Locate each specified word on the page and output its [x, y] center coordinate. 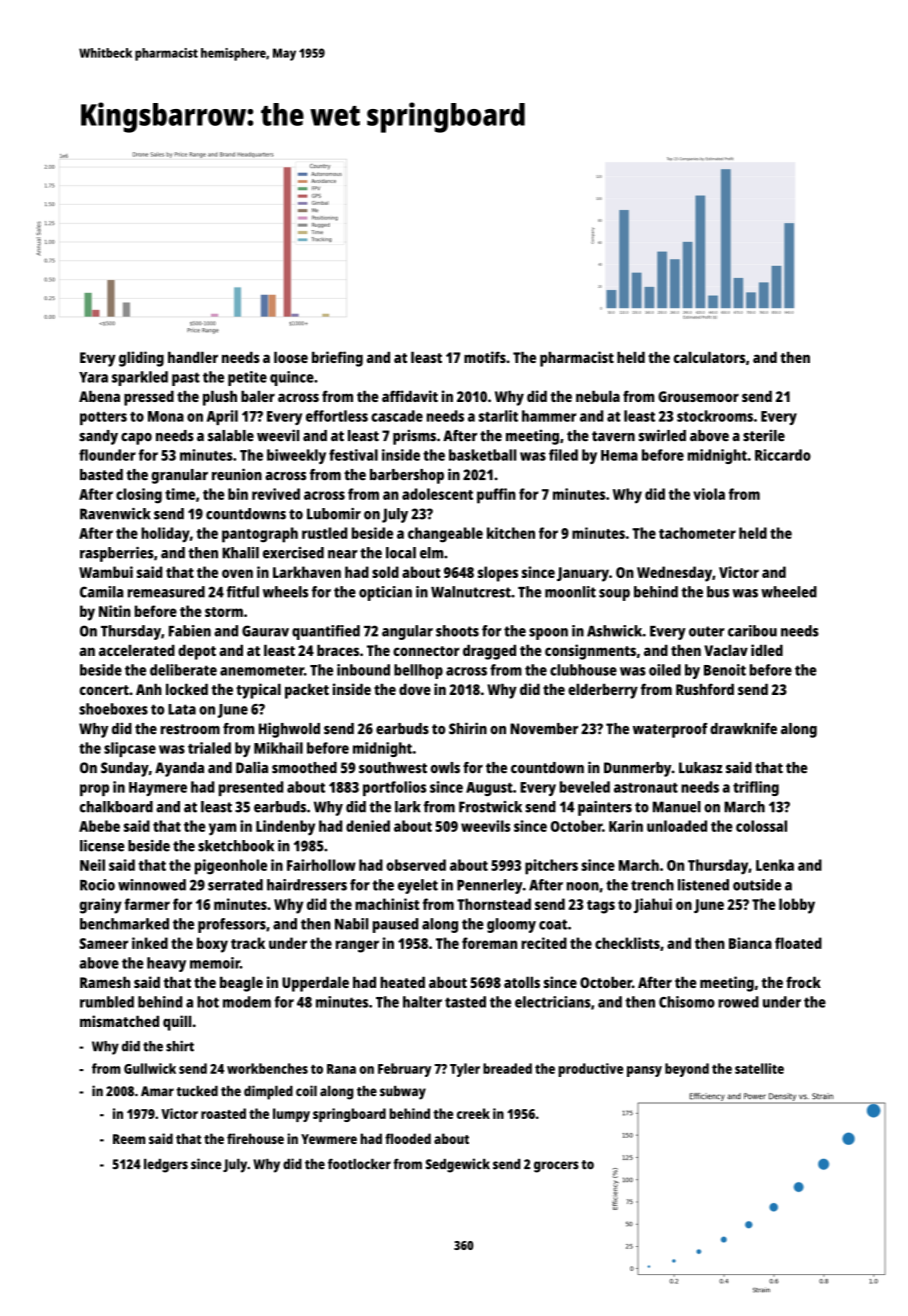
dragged [489, 652]
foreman [489, 943]
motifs [485, 357]
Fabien [190, 631]
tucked [197, 1091]
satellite [759, 1068]
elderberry [603, 691]
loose [291, 357]
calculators [709, 357]
